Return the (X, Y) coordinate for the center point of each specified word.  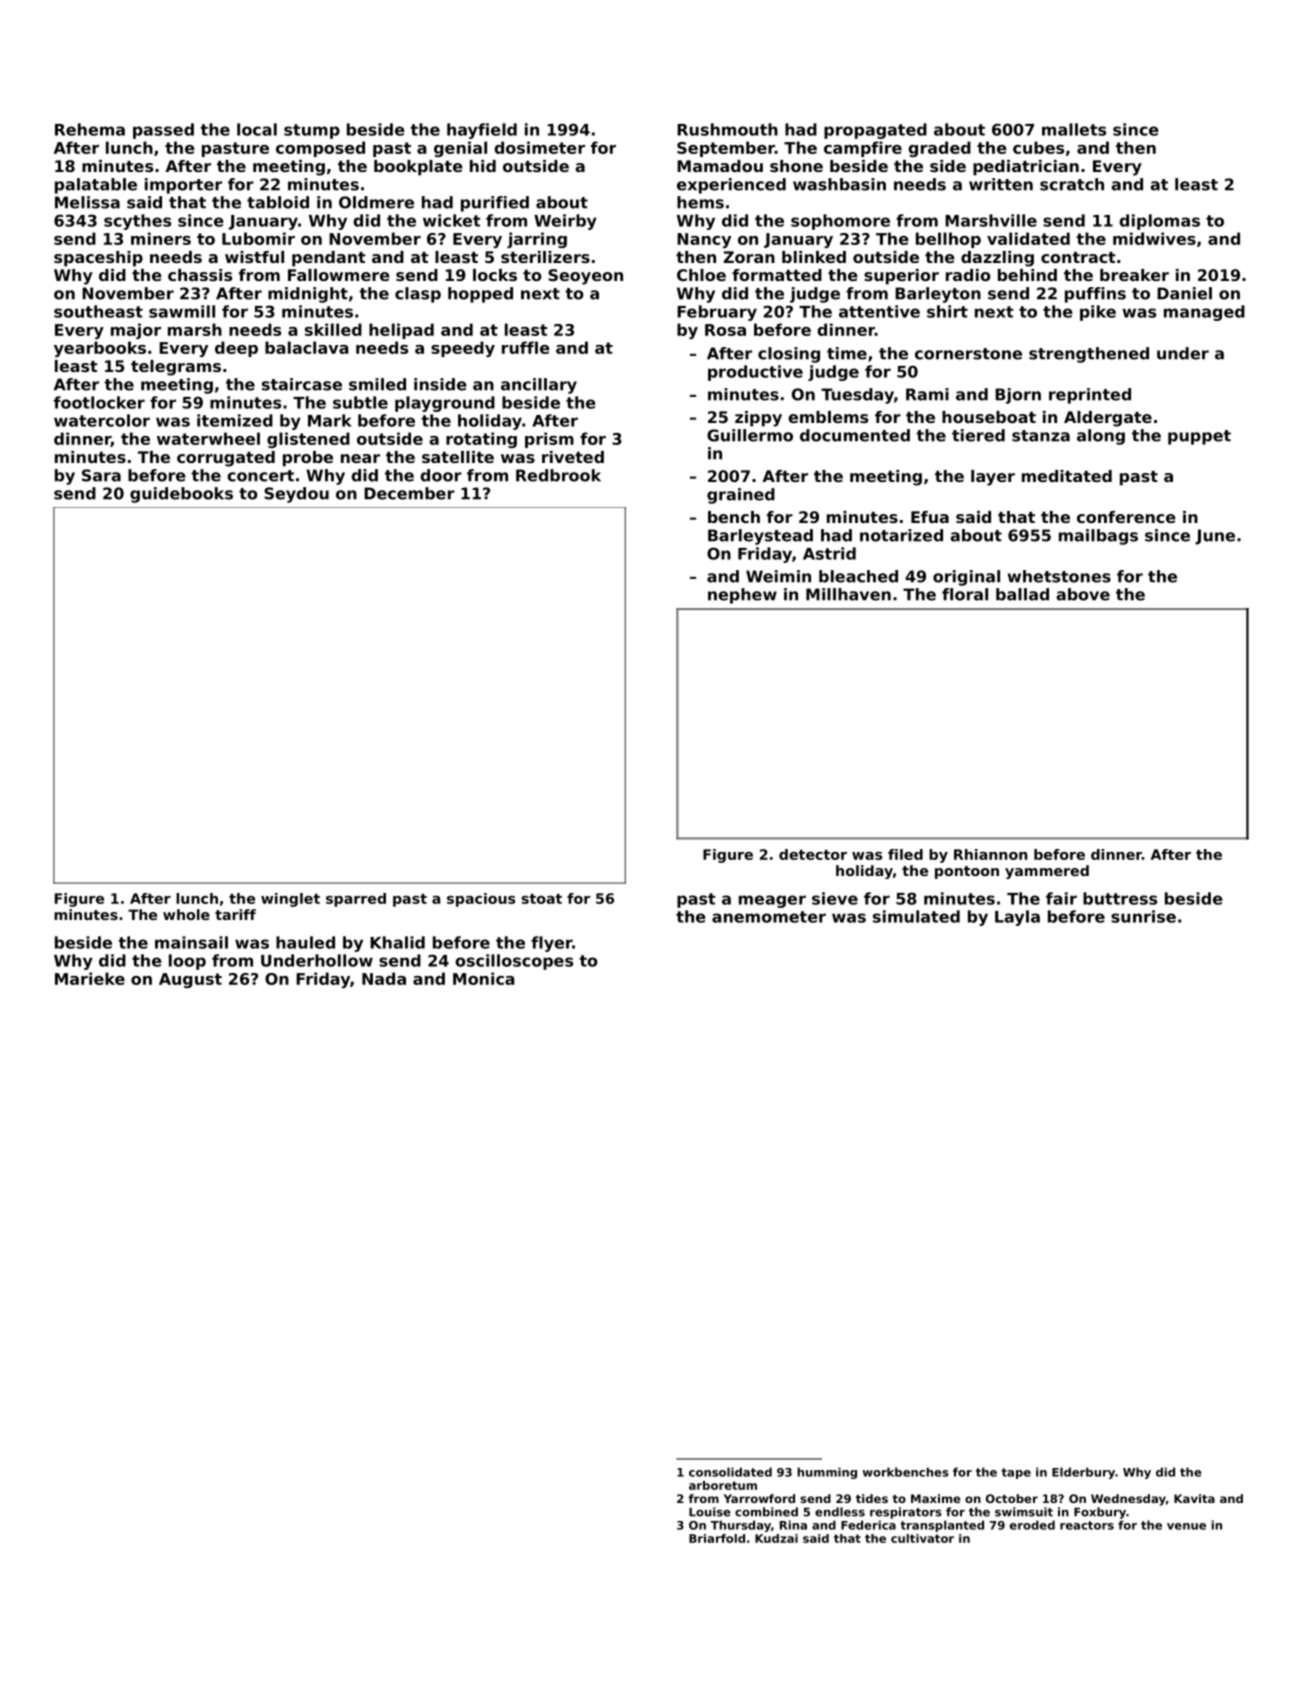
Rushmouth (727, 129)
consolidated (730, 1472)
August (190, 980)
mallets (1074, 129)
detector (813, 854)
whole (186, 914)
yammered (1047, 872)
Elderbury (1083, 1473)
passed (163, 131)
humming (827, 1473)
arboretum (723, 1485)
